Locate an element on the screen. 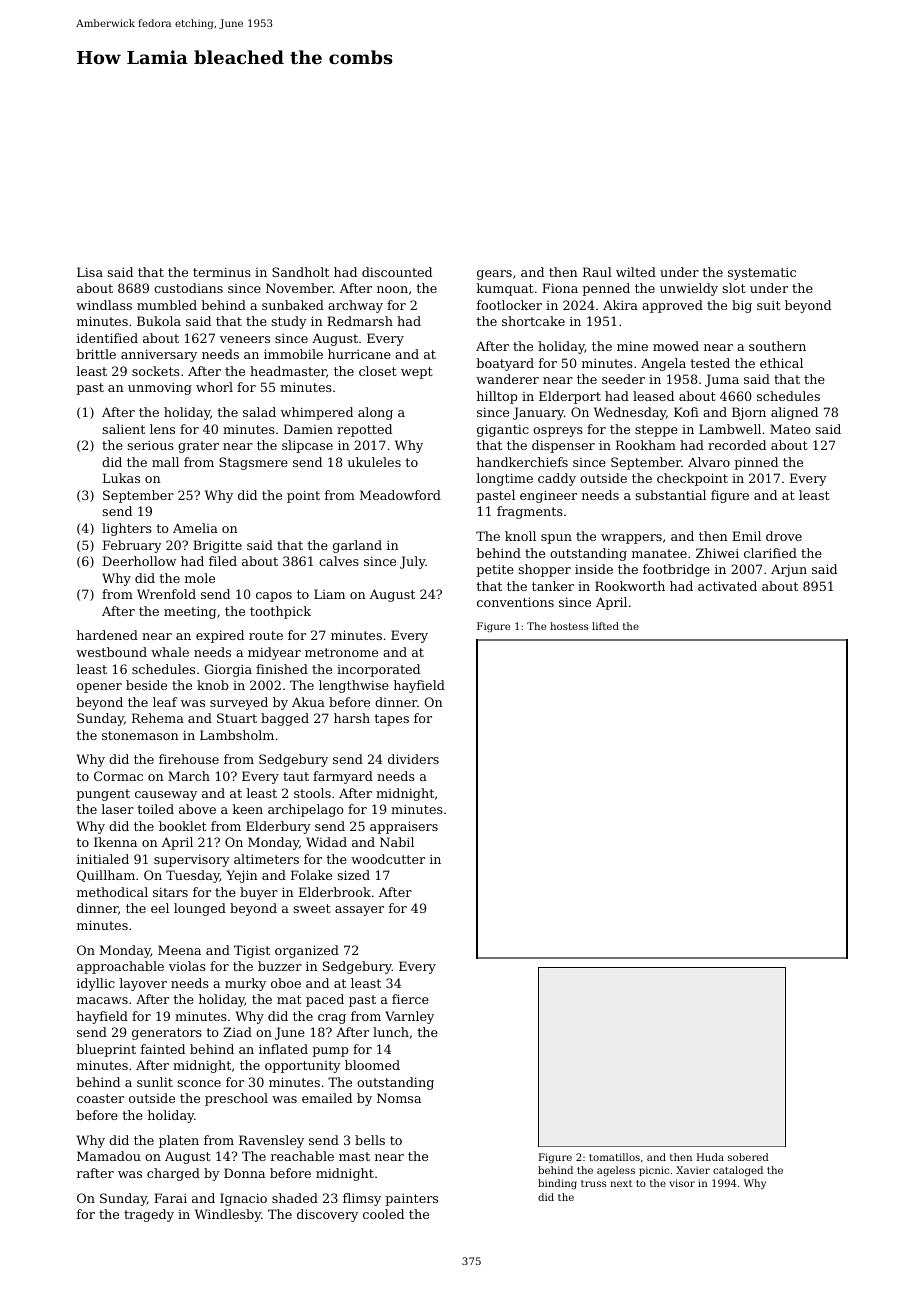  next is located at coordinates (621, 1183).
